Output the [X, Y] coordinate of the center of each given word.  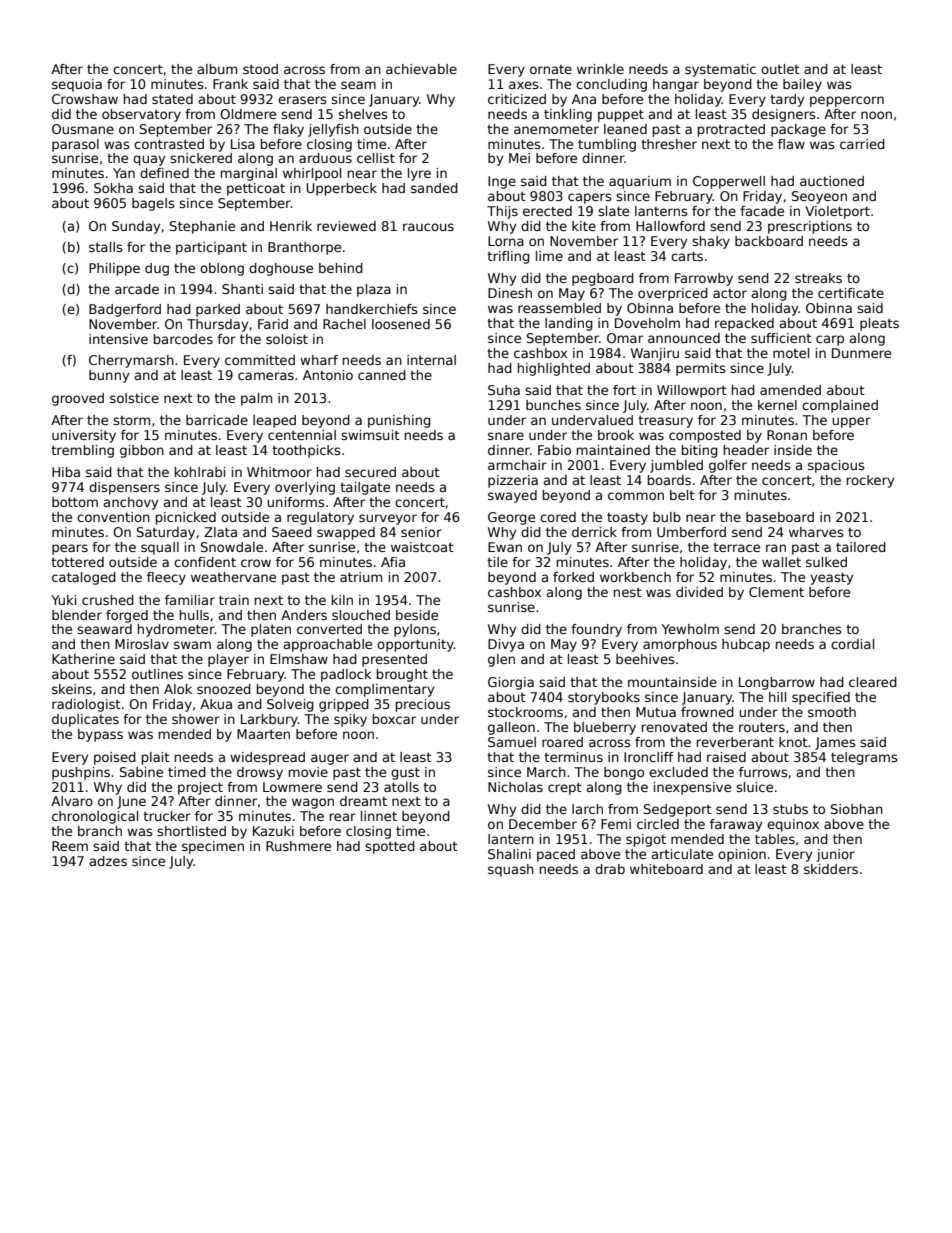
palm [256, 399]
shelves [363, 114]
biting [700, 451]
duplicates [85, 720]
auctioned [832, 181]
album [217, 69]
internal [431, 360]
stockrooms [525, 712]
